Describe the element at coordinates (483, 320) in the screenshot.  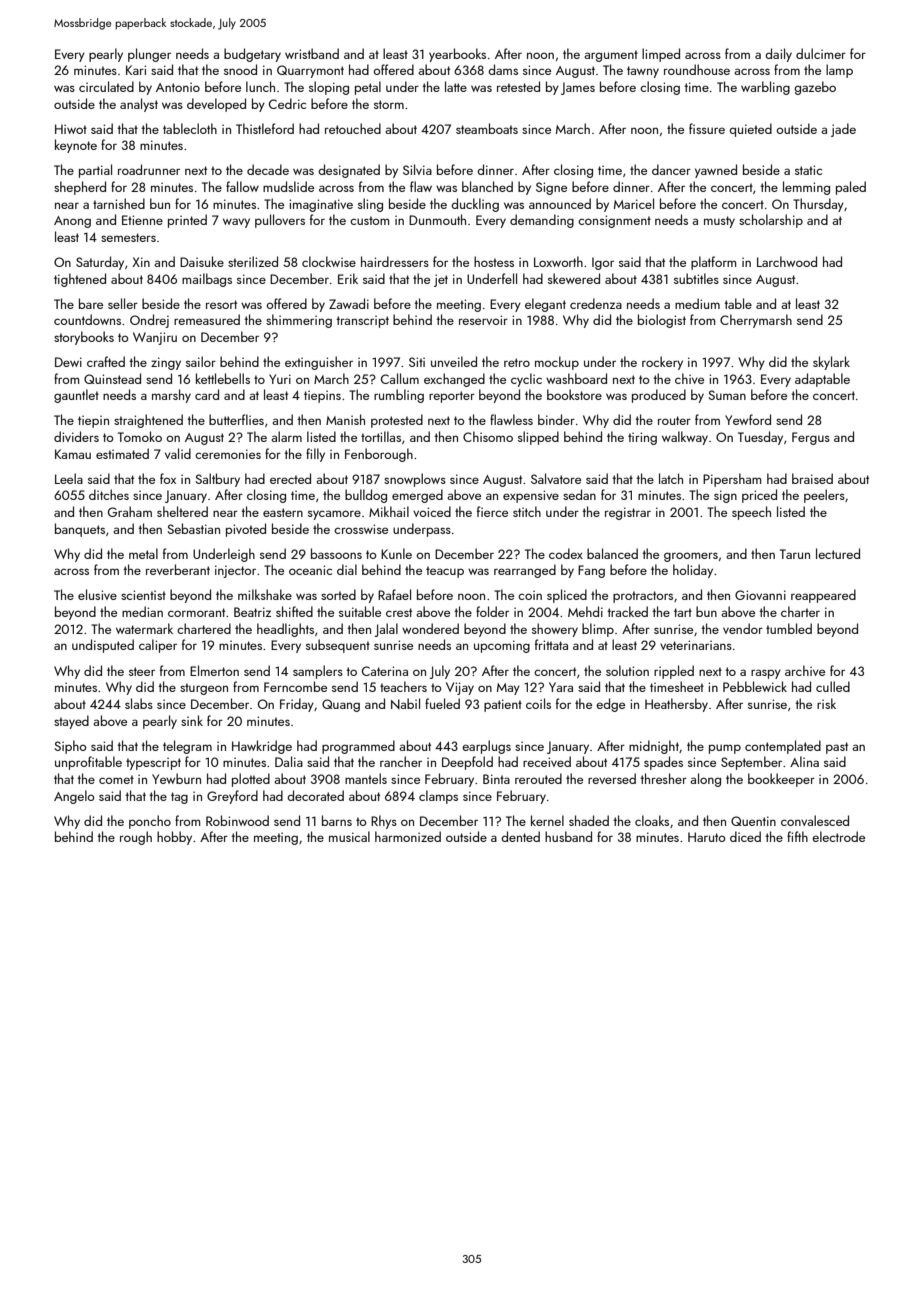
I see `reservoir` at that location.
